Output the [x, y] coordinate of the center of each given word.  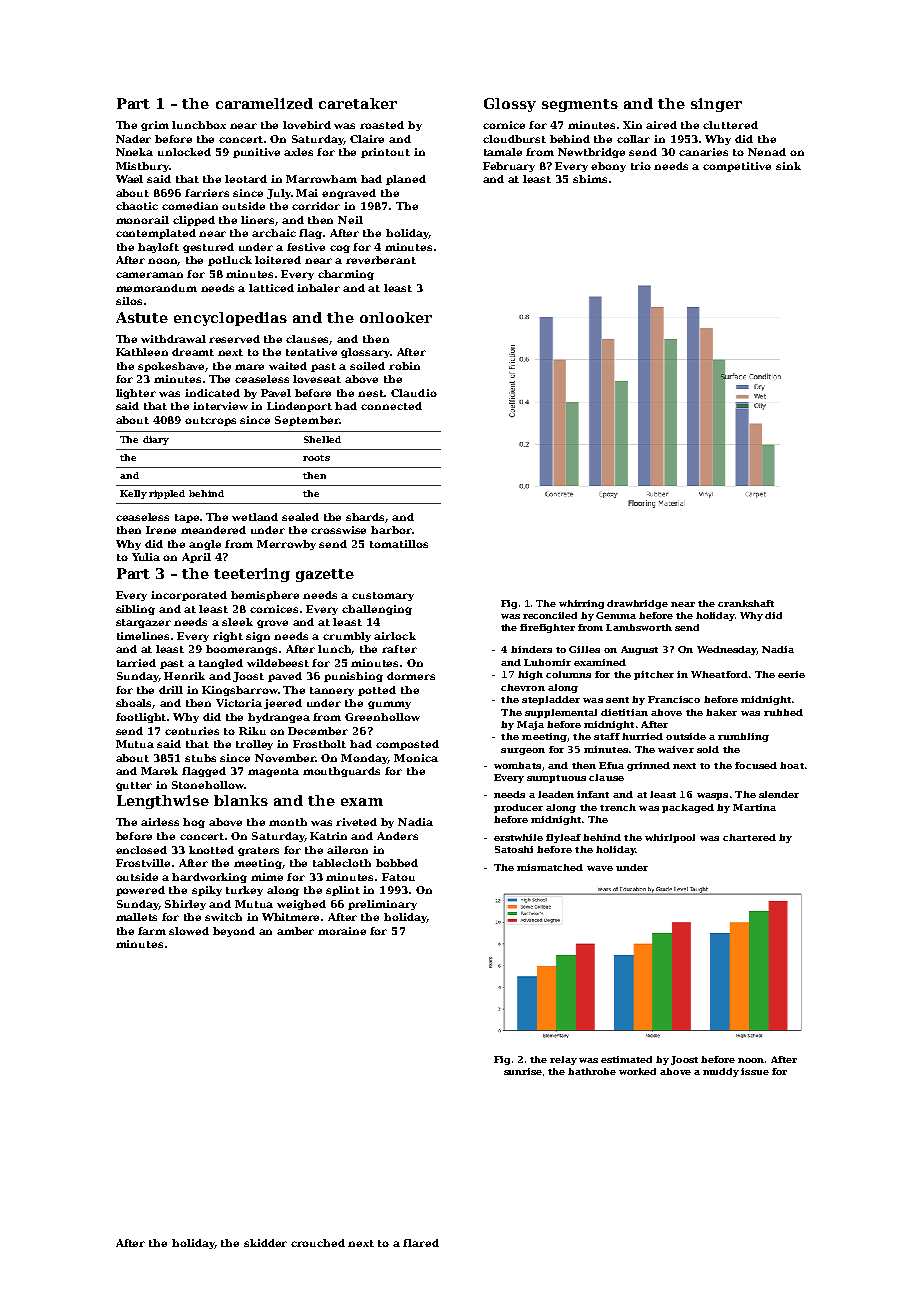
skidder [265, 1243]
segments [580, 105]
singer [716, 105]
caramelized [264, 103]
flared [421, 1243]
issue [755, 1071]
